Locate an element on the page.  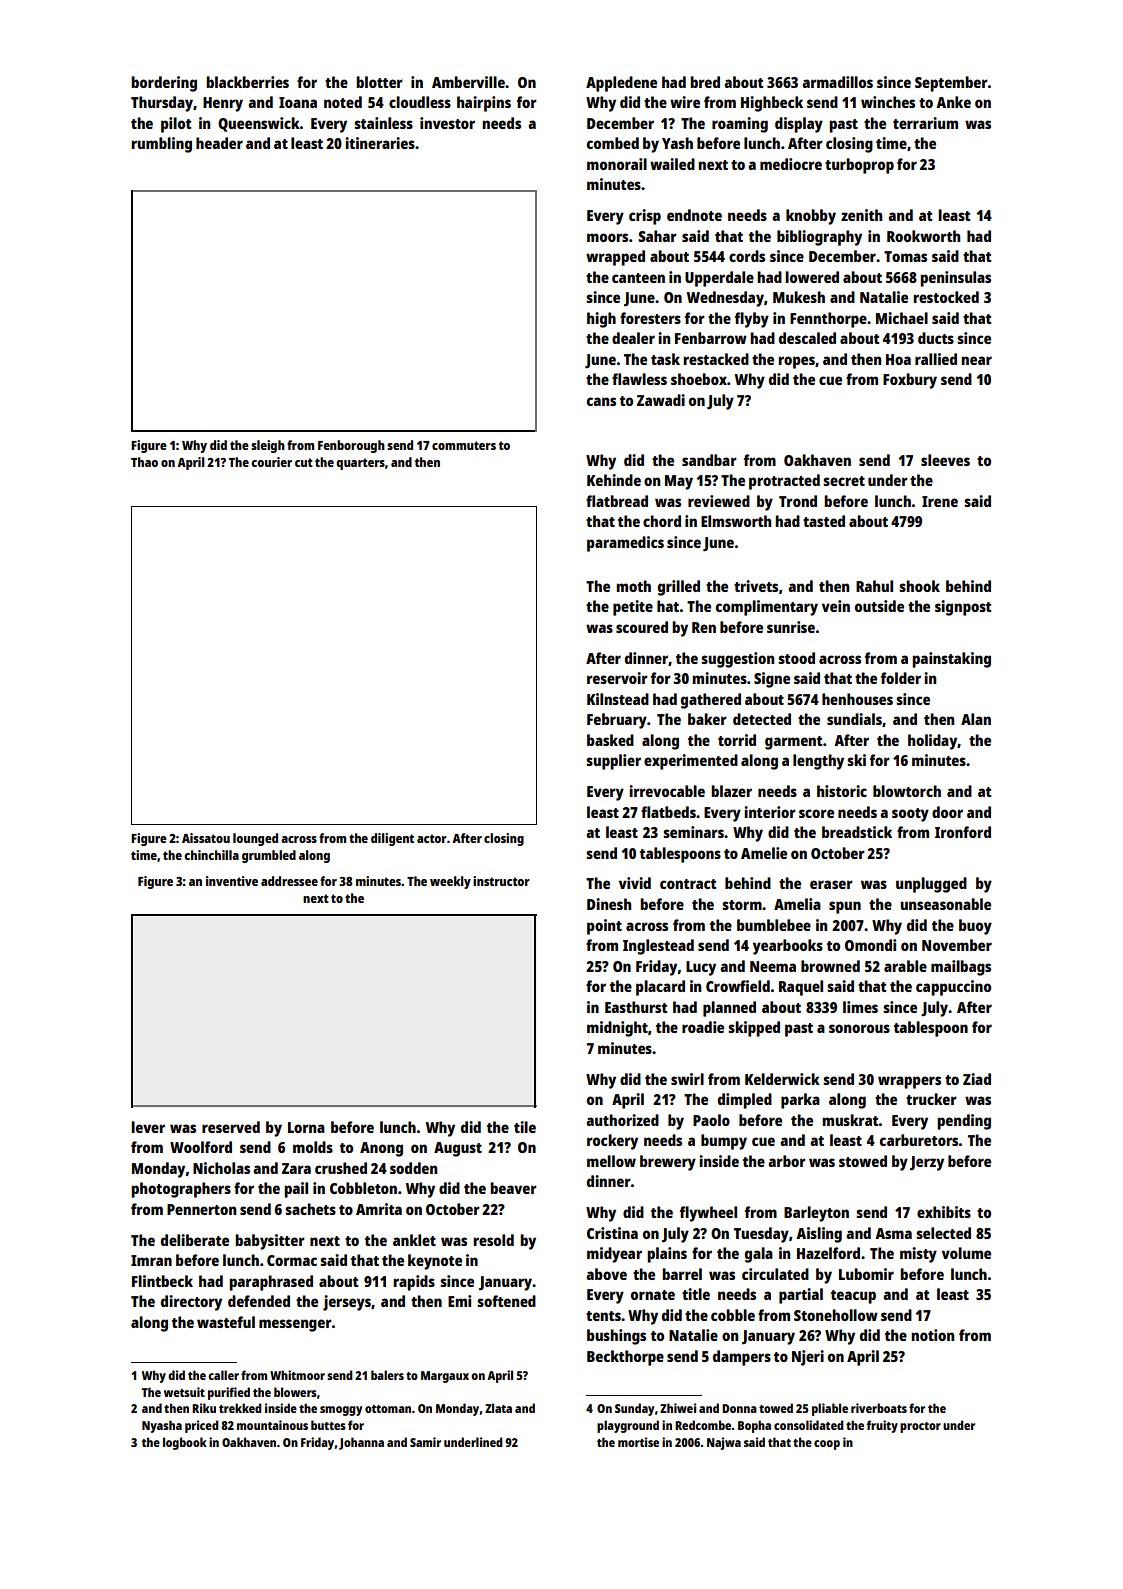
Rookworth is located at coordinates (923, 236).
